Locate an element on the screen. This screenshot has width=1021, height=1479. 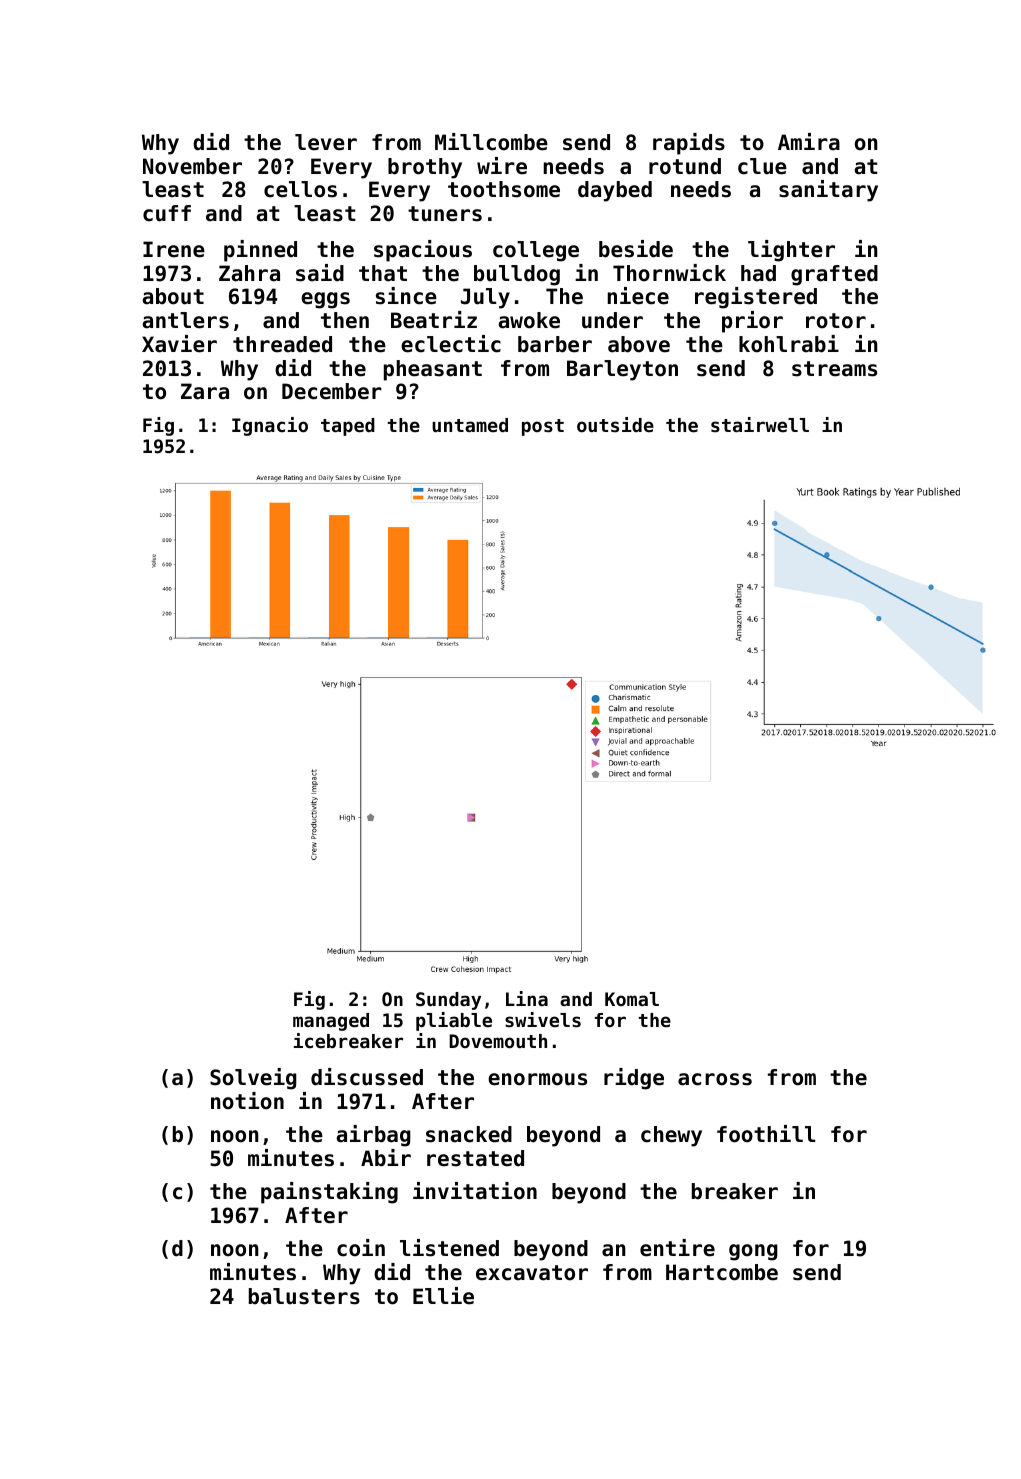
notion is located at coordinates (247, 1101).
